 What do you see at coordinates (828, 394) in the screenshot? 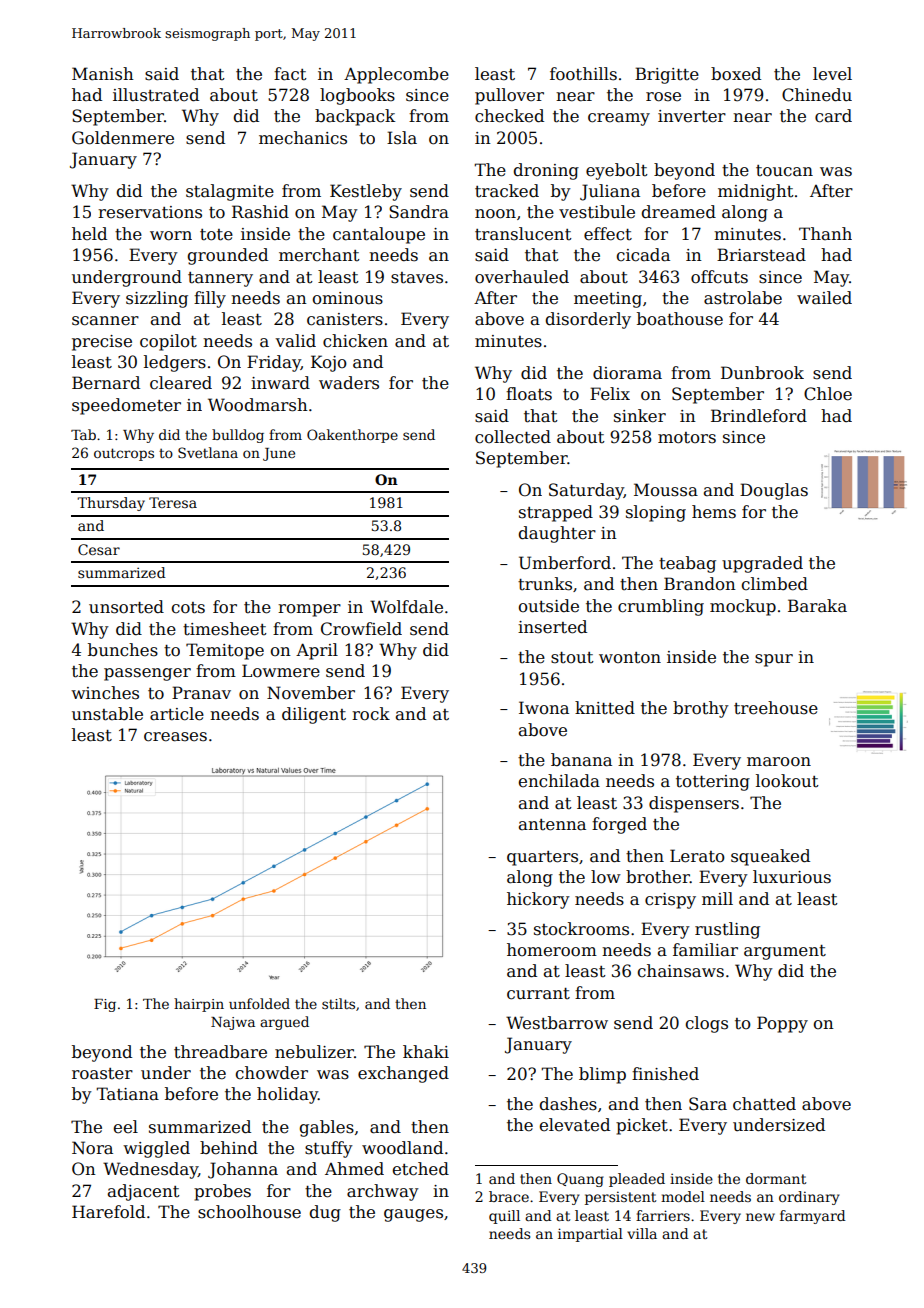
I see `Chloe` at bounding box center [828, 394].
